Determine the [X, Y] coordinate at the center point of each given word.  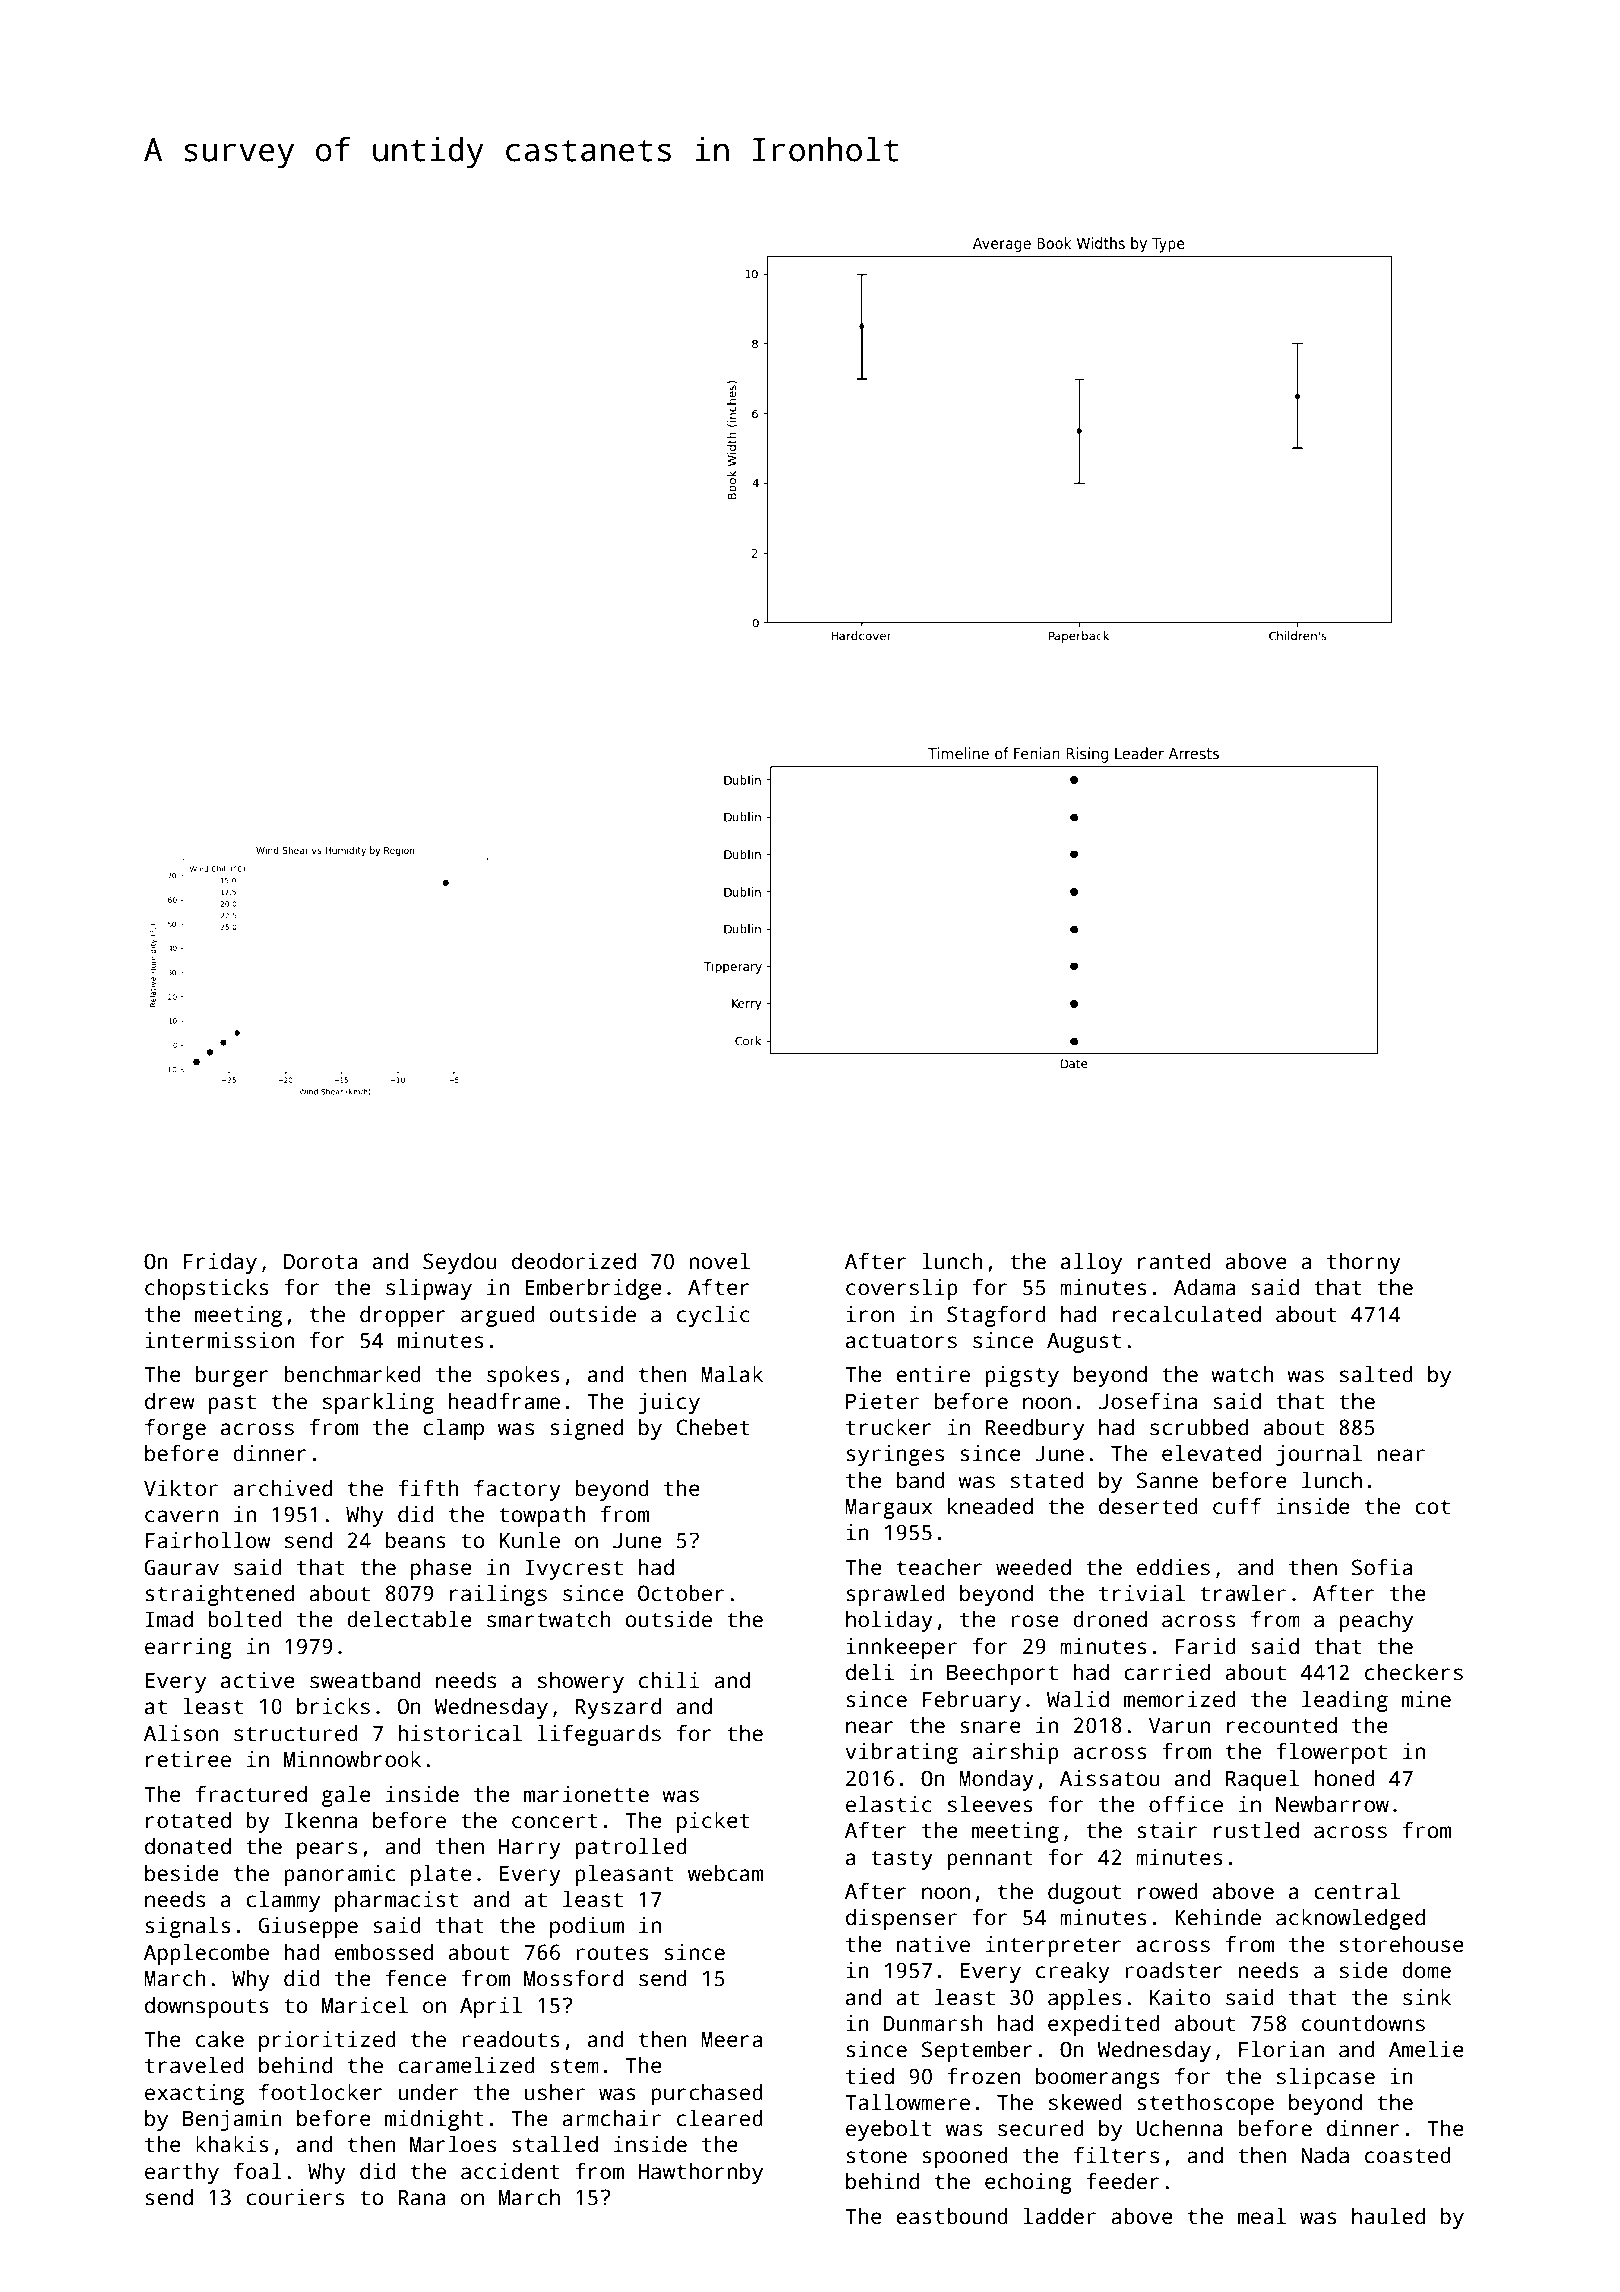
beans [416, 1540]
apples [1084, 1999]
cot [1432, 1507]
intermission [219, 1340]
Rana [422, 2198]
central [1357, 1891]
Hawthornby [700, 2173]
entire [933, 1374]
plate [441, 1875]
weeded [1033, 1567]
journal [1319, 1455]
